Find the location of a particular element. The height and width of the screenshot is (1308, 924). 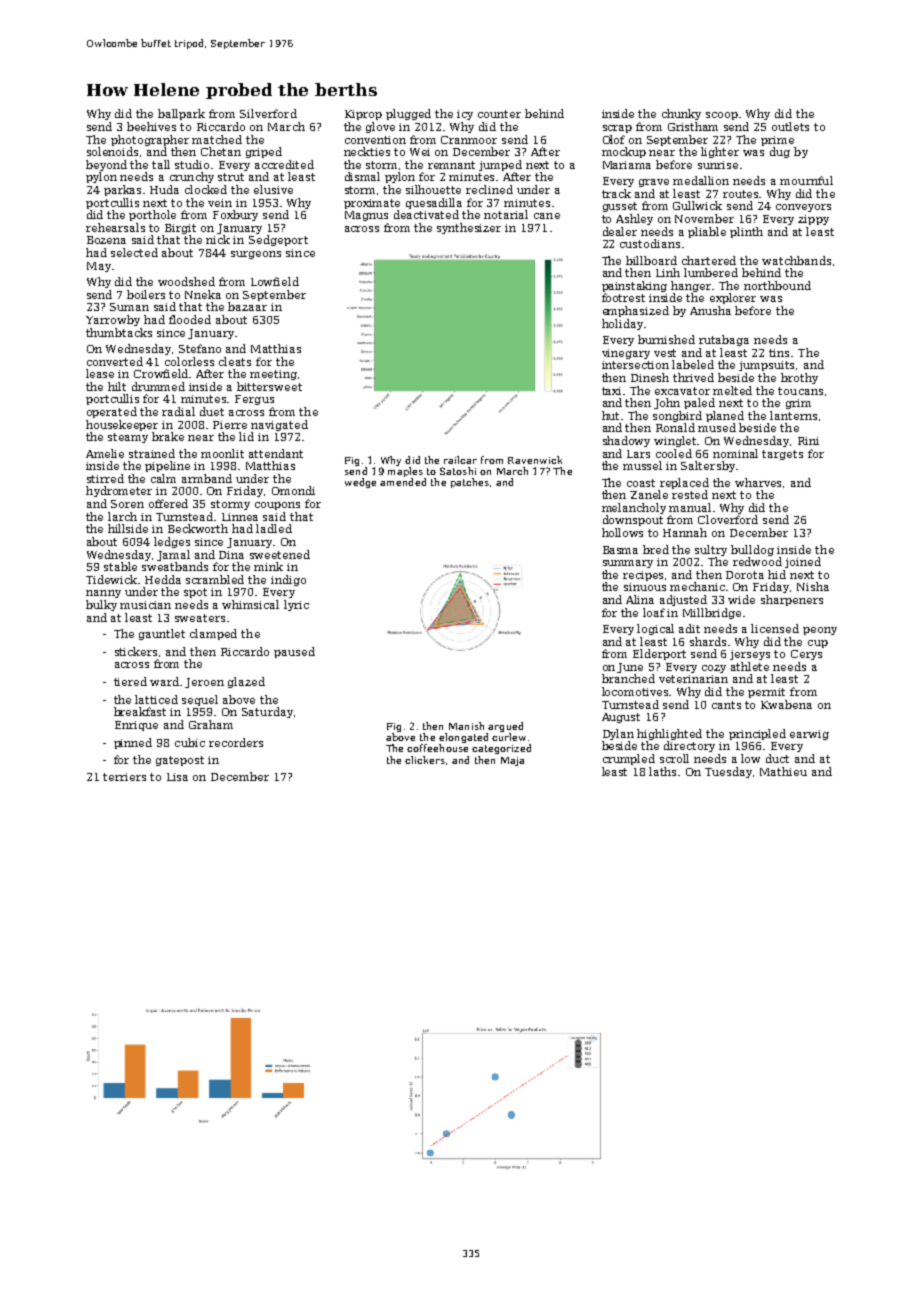

tins is located at coordinates (779, 353).
